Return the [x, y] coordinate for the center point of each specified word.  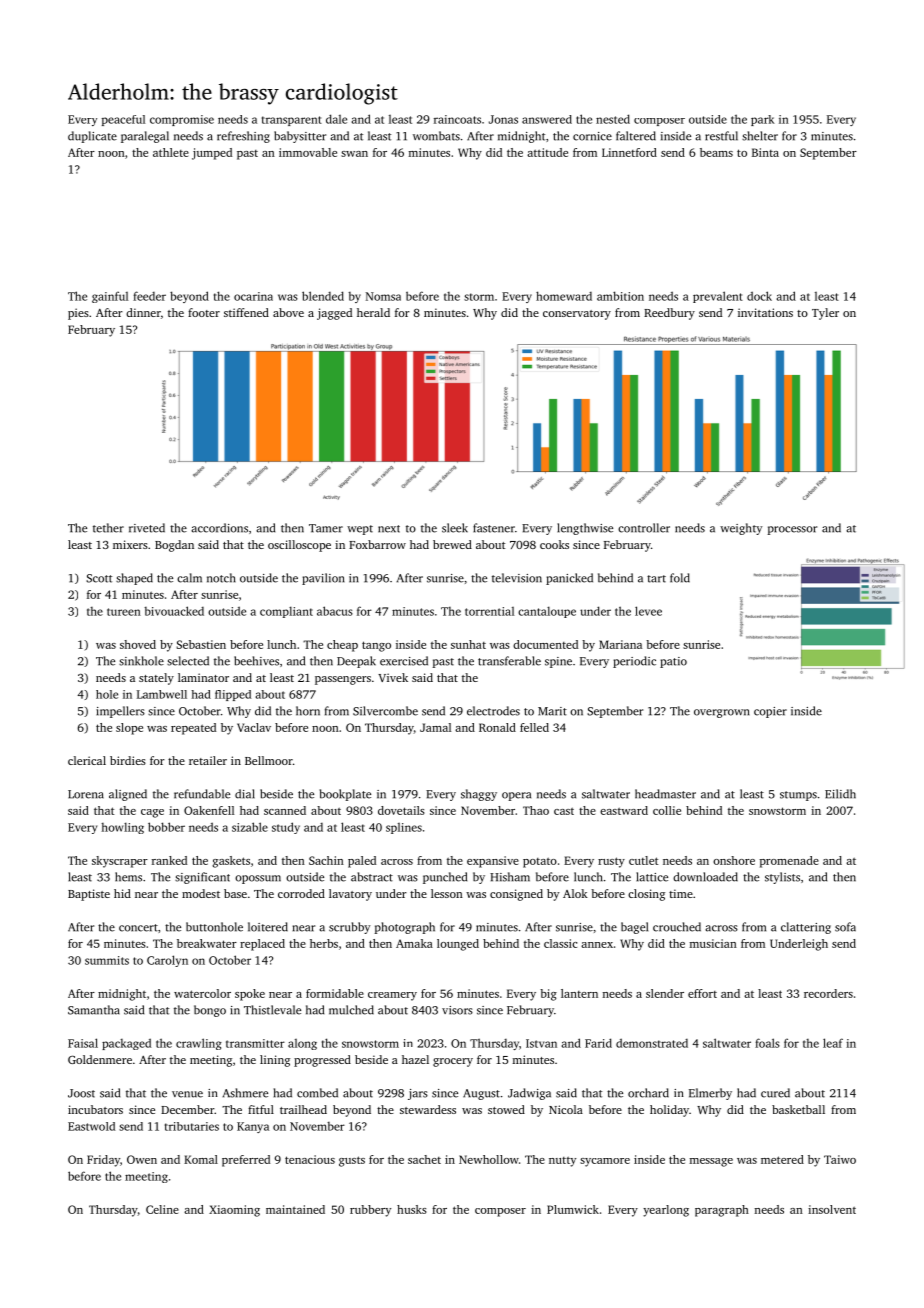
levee [648, 611]
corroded [301, 893]
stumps [798, 796]
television [517, 578]
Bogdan [174, 546]
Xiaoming [234, 1211]
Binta [765, 152]
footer [204, 312]
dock [759, 296]
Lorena [86, 794]
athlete [171, 152]
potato [540, 863]
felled [534, 727]
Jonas [503, 119]
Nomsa [383, 296]
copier [770, 712]
